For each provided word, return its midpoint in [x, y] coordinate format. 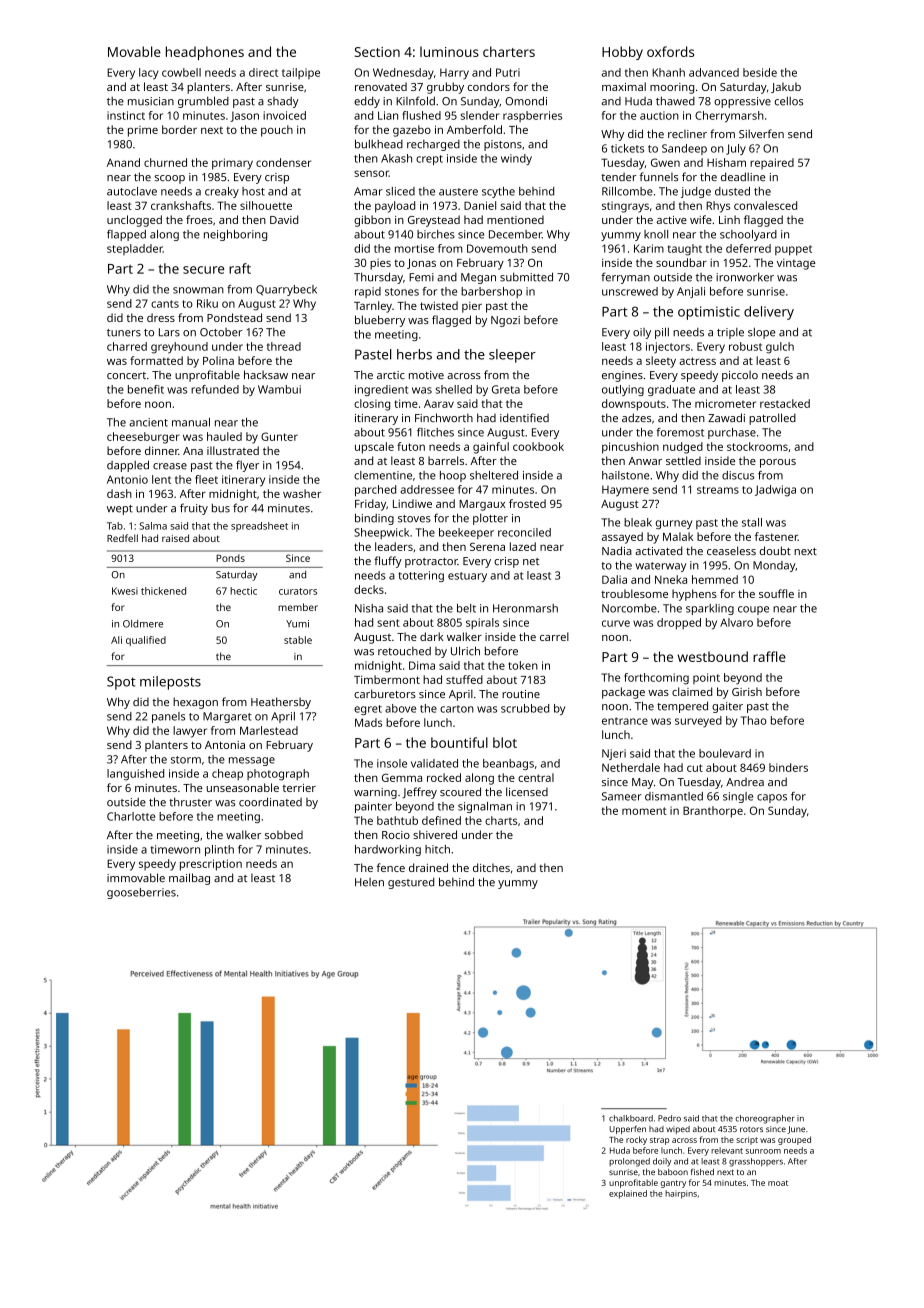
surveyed [698, 722]
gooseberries [141, 893]
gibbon [372, 221]
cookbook [538, 446]
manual [191, 422]
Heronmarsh [525, 608]
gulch [780, 348]
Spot [121, 683]
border [179, 129]
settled [683, 460]
